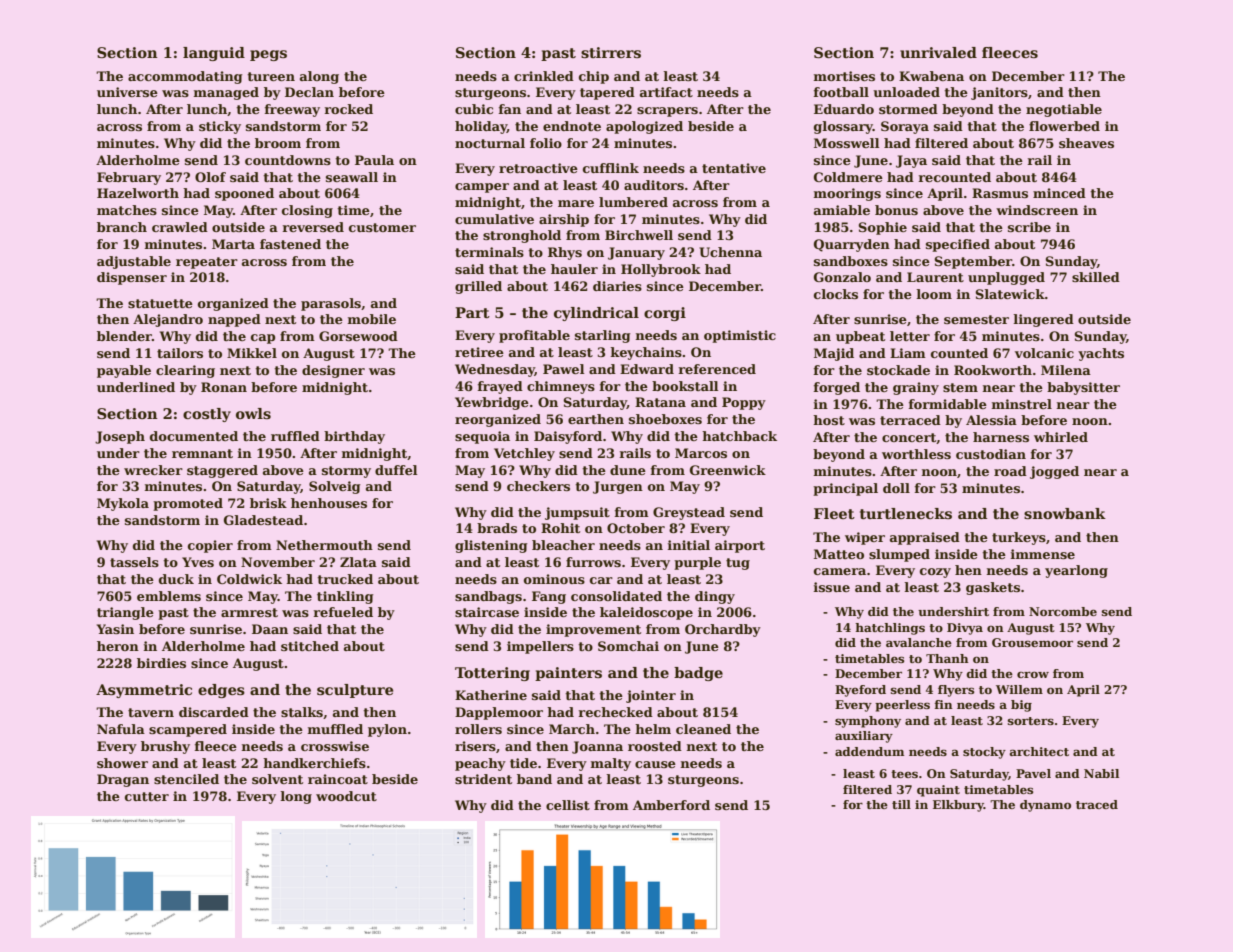  Describe the element at coordinates (611, 168) in the page. I see `cufflink` at that location.
